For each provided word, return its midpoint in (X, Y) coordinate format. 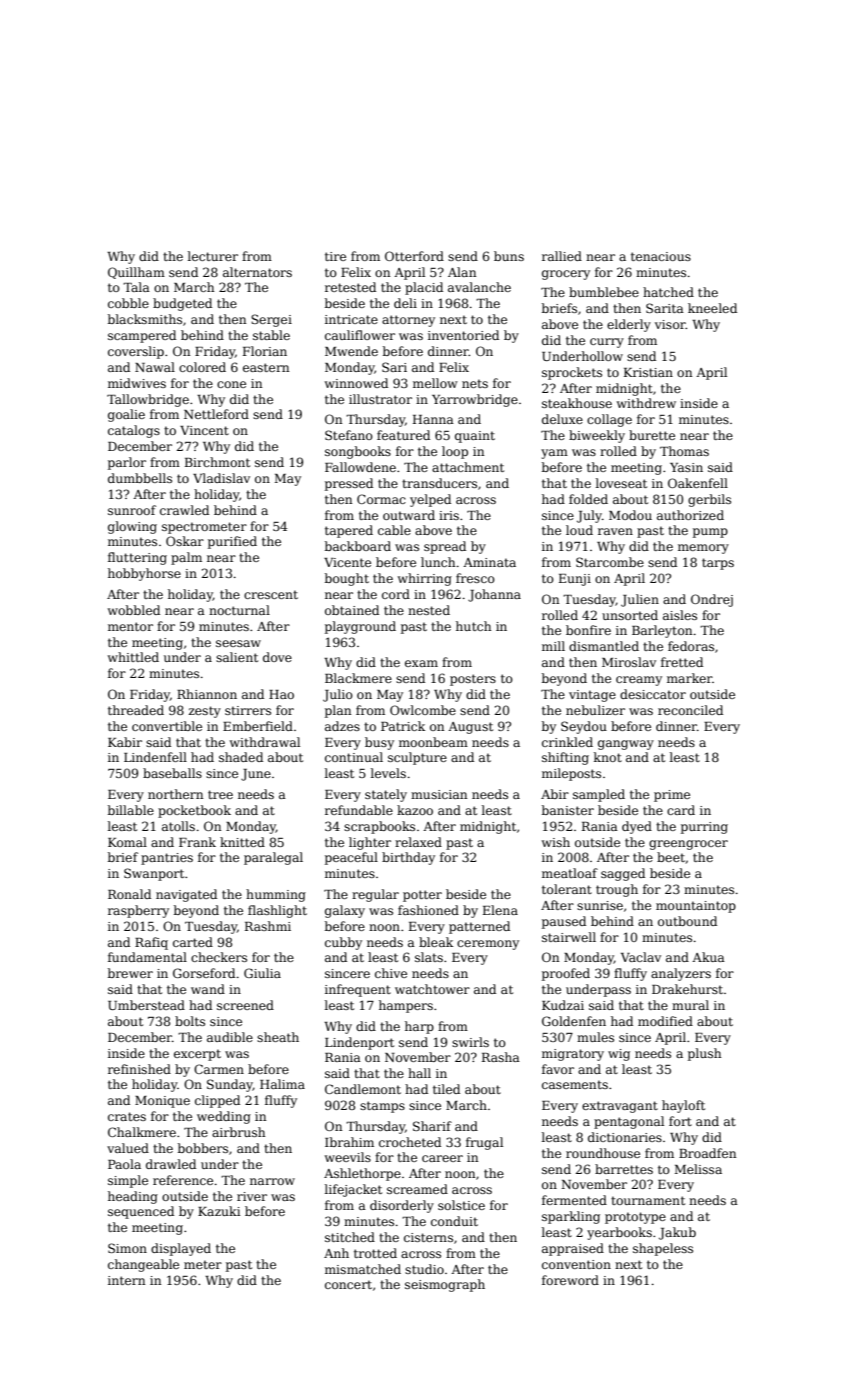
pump (710, 533)
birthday (408, 858)
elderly (629, 325)
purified (232, 542)
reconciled (690, 710)
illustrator (380, 399)
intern (126, 1280)
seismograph (445, 1285)
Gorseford (204, 973)
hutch (473, 626)
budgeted (182, 304)
